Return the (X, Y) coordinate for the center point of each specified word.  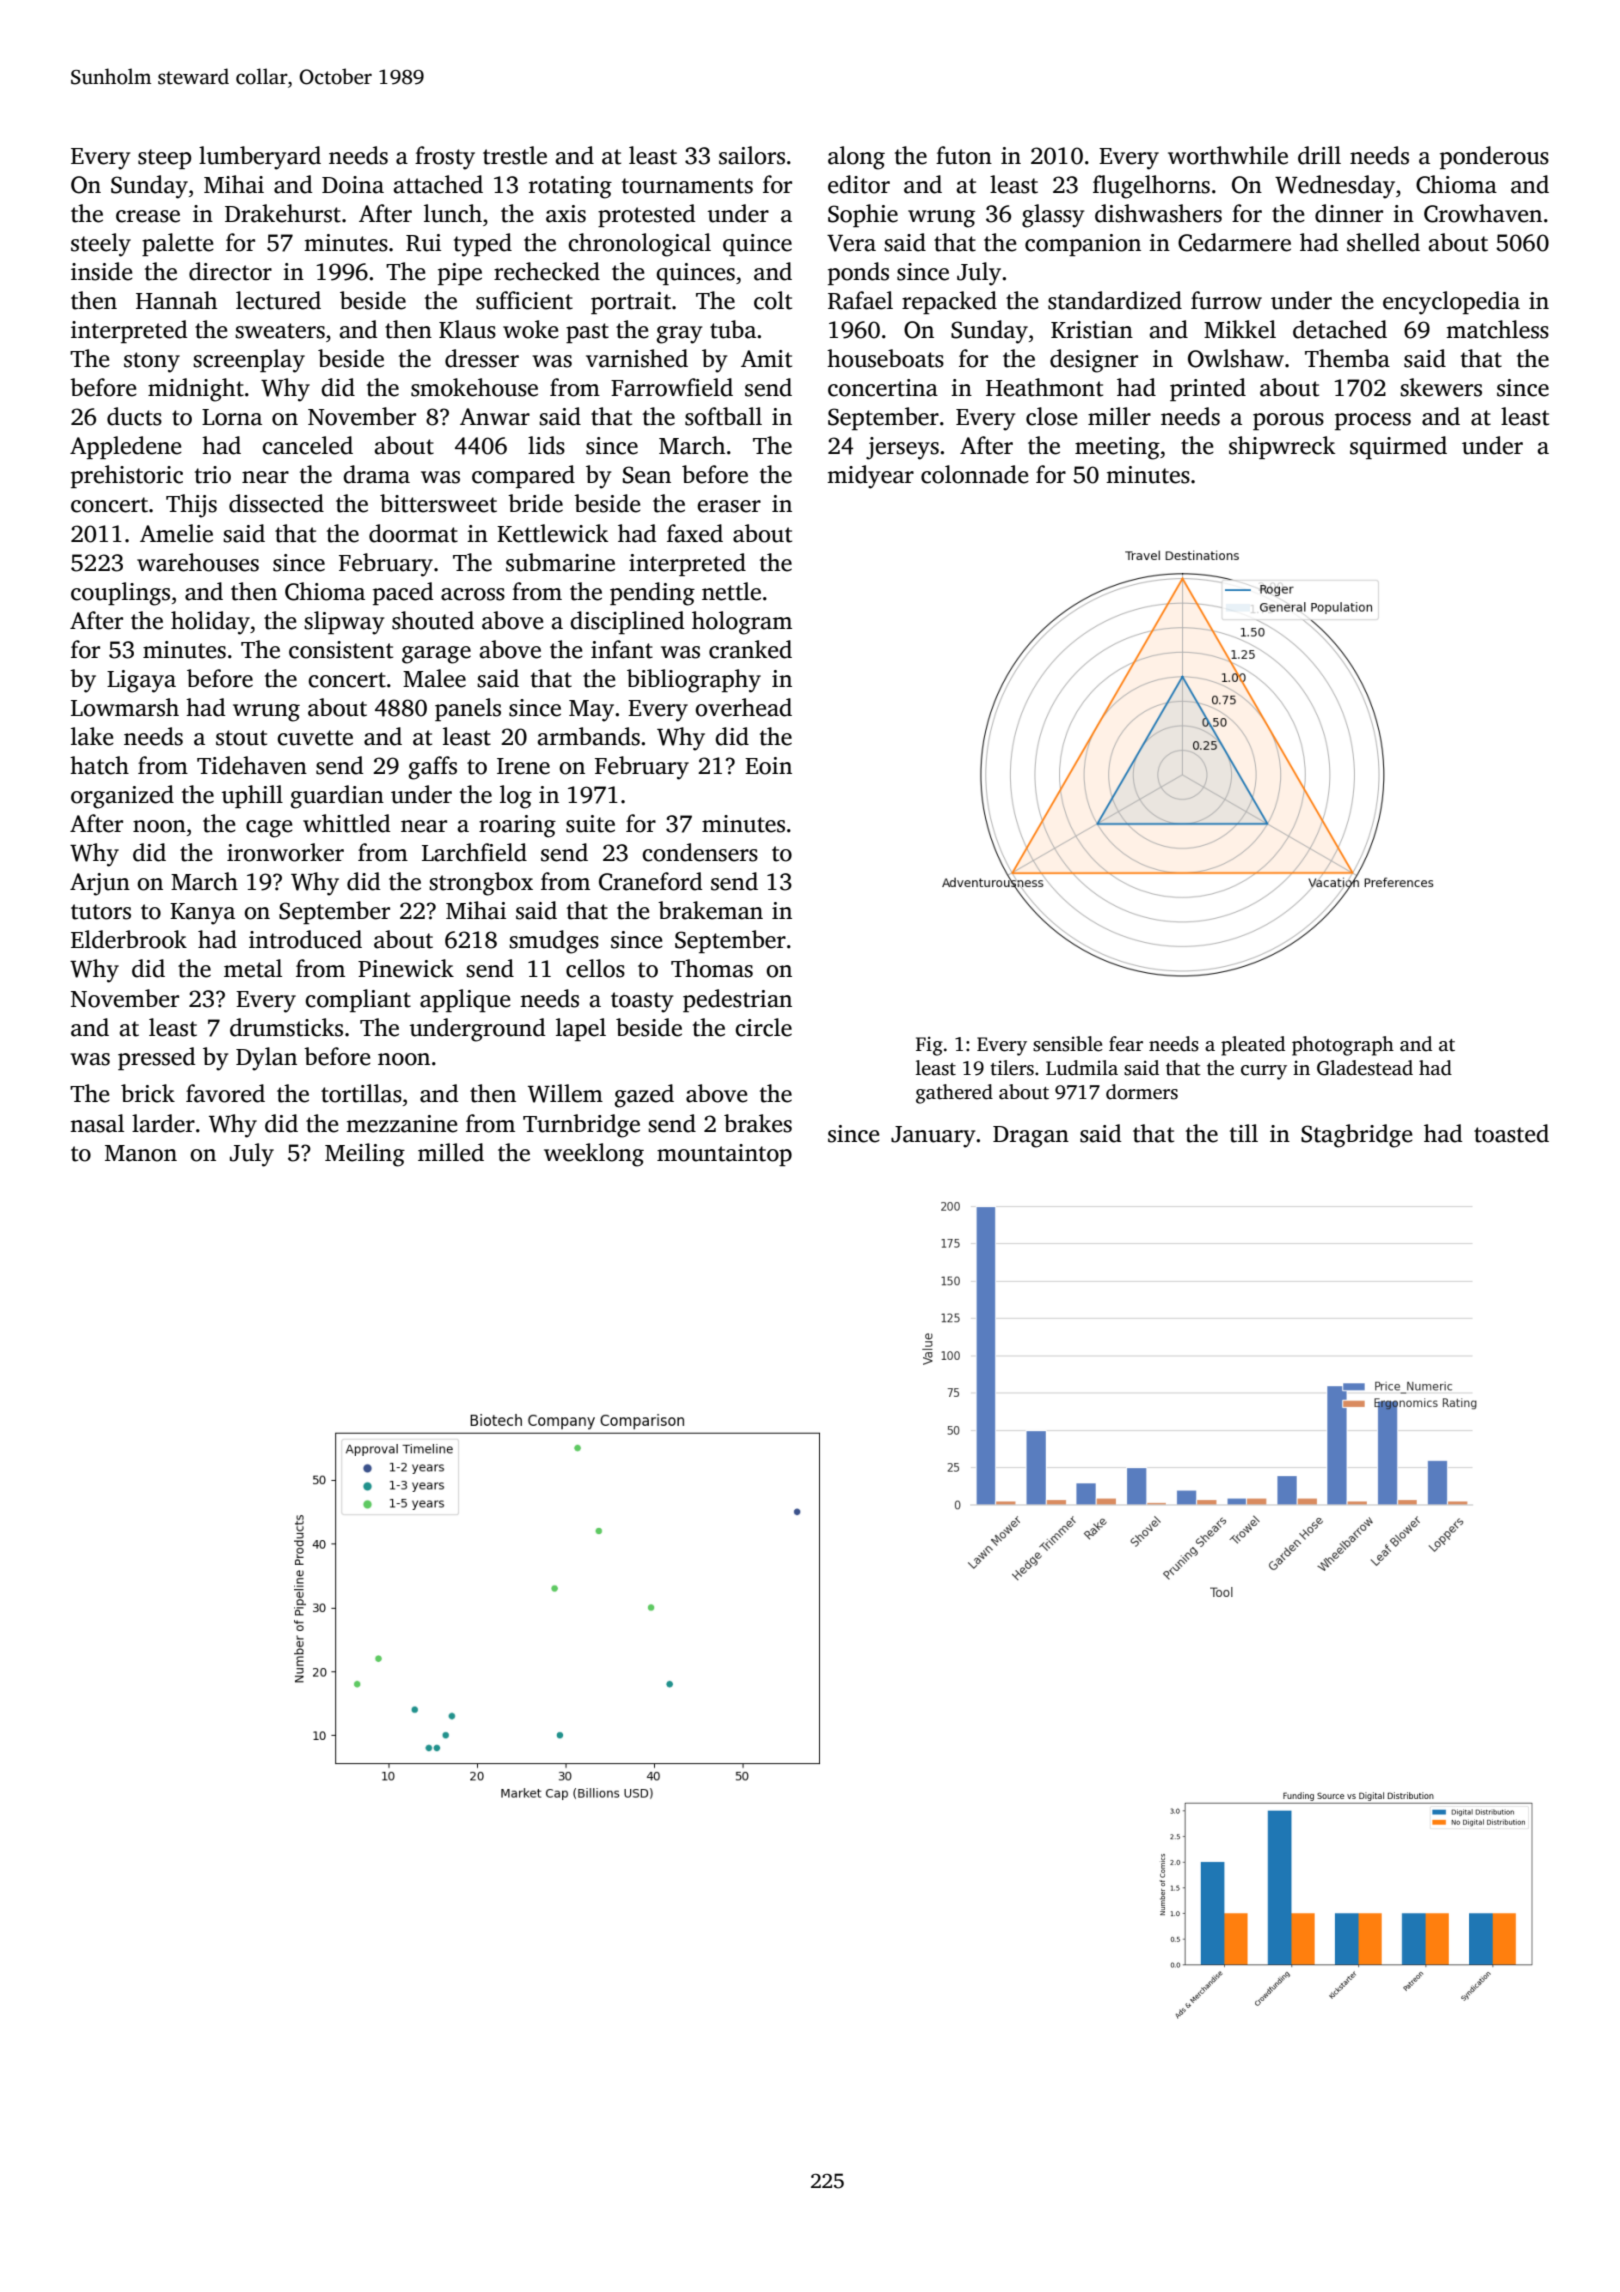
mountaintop (724, 1155)
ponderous (1494, 157)
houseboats (885, 358)
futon (964, 155)
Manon (141, 1153)
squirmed (1398, 447)
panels (468, 709)
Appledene (126, 447)
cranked (750, 649)
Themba (1347, 358)
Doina (353, 185)
